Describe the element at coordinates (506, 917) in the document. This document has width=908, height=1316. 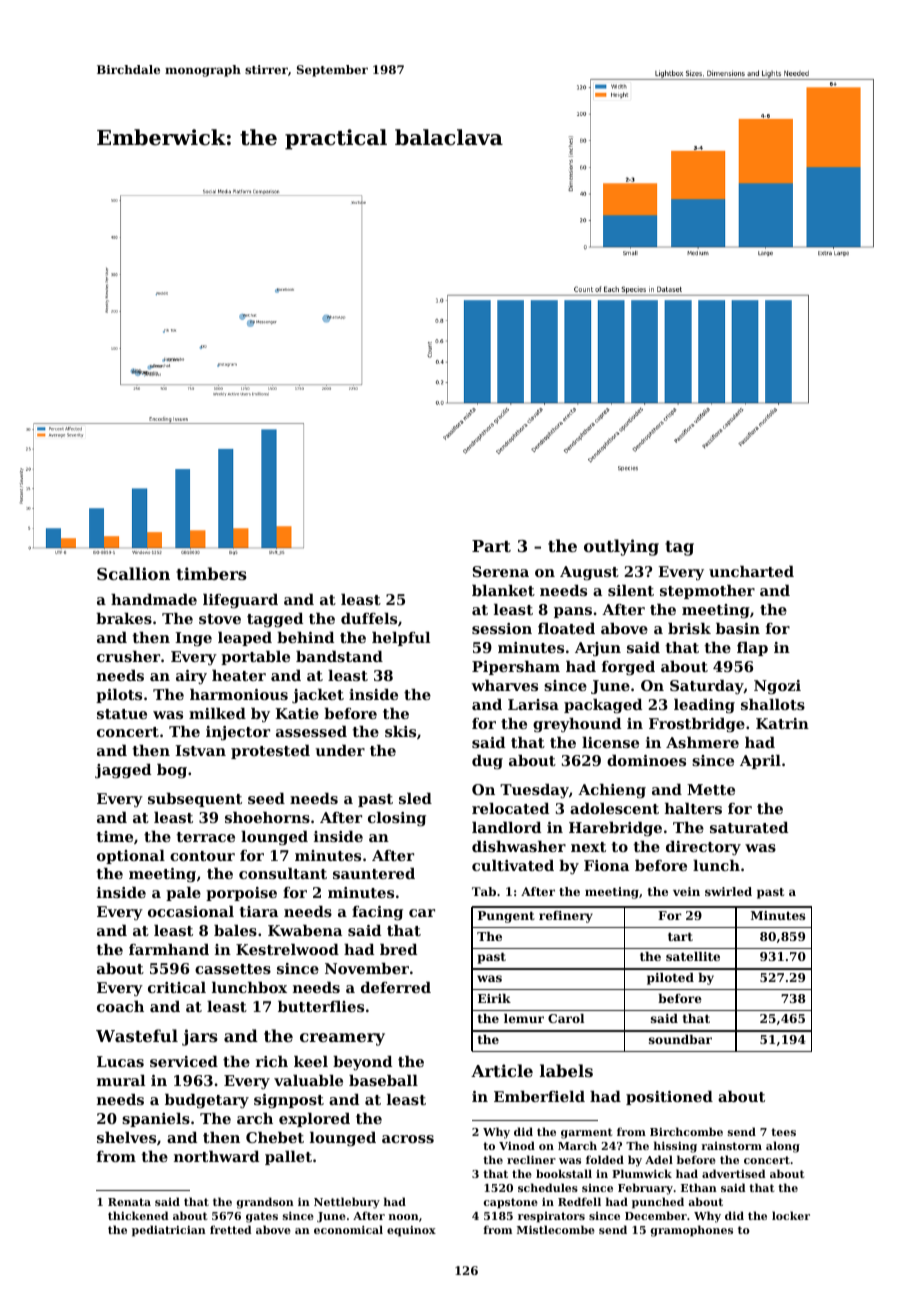
I see `Pungent` at that location.
